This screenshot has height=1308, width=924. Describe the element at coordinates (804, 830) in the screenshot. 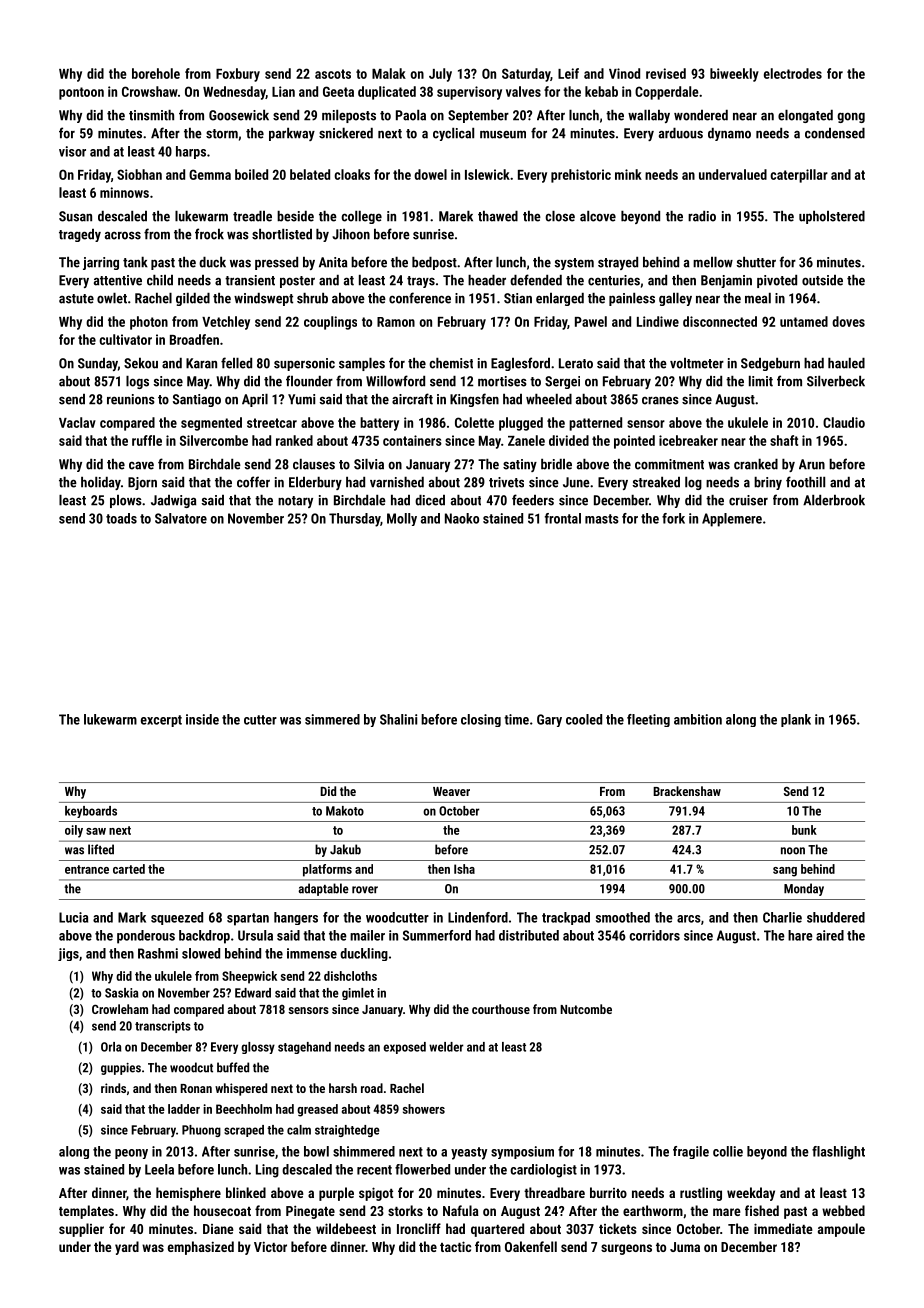

I see `bunk` at that location.
